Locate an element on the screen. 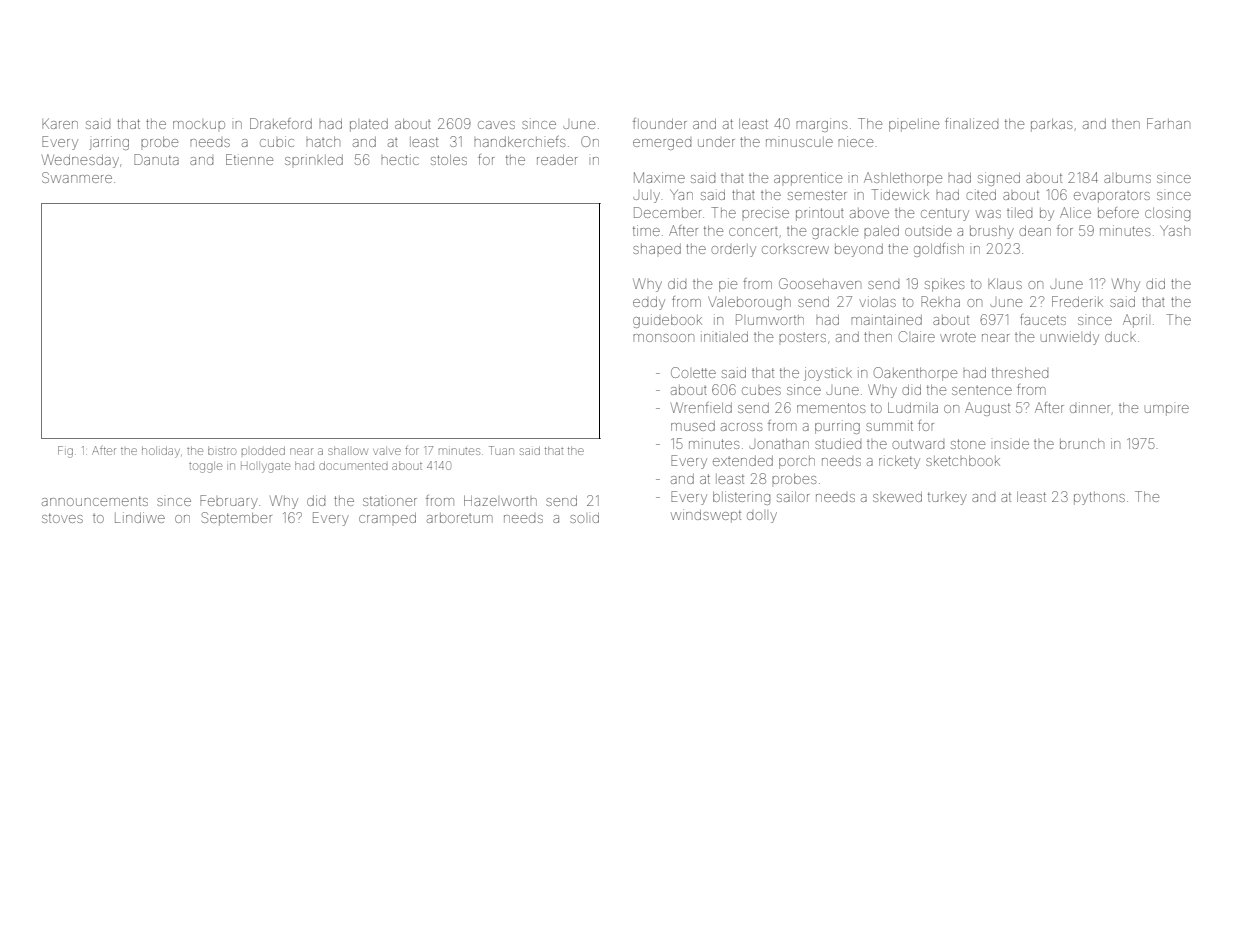  Frederik is located at coordinates (1077, 301).
